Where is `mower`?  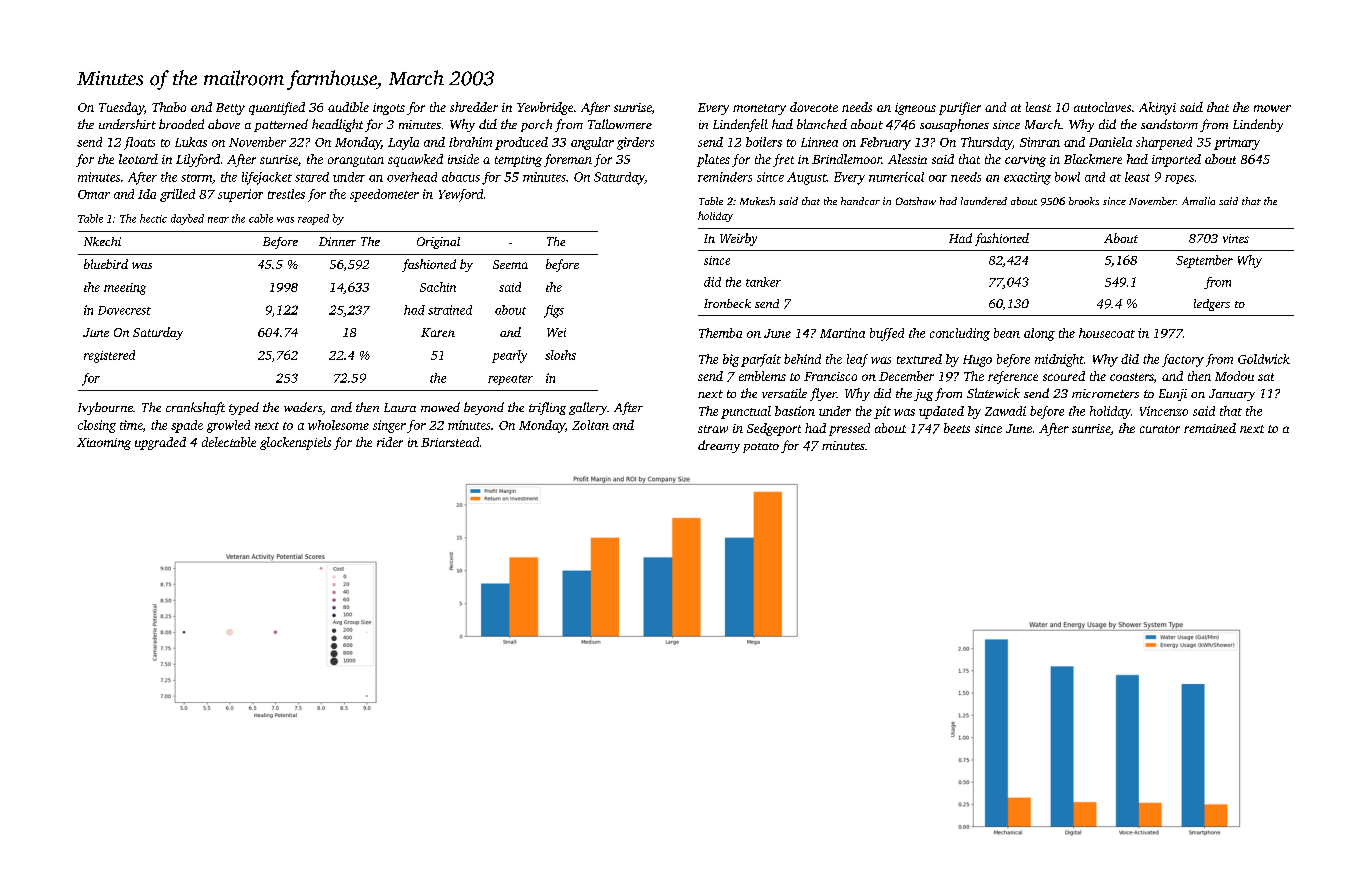
mower is located at coordinates (1272, 108).
